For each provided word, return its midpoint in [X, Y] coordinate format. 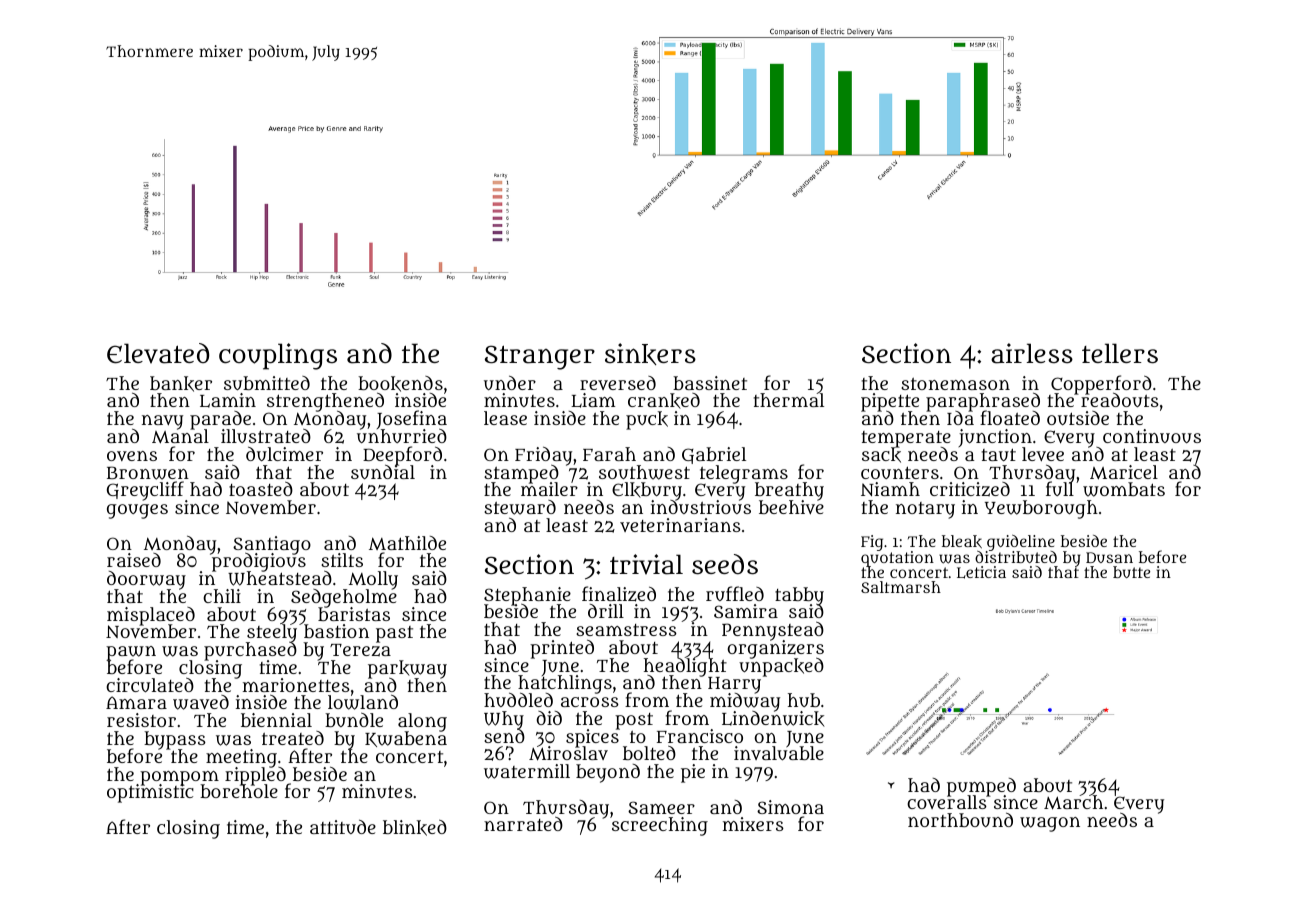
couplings [278, 356]
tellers [1120, 353]
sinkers [650, 354]
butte [1131, 572]
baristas [354, 614]
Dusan [1109, 557]
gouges [137, 511]
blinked [415, 828]
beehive [791, 507]
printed [562, 649]
